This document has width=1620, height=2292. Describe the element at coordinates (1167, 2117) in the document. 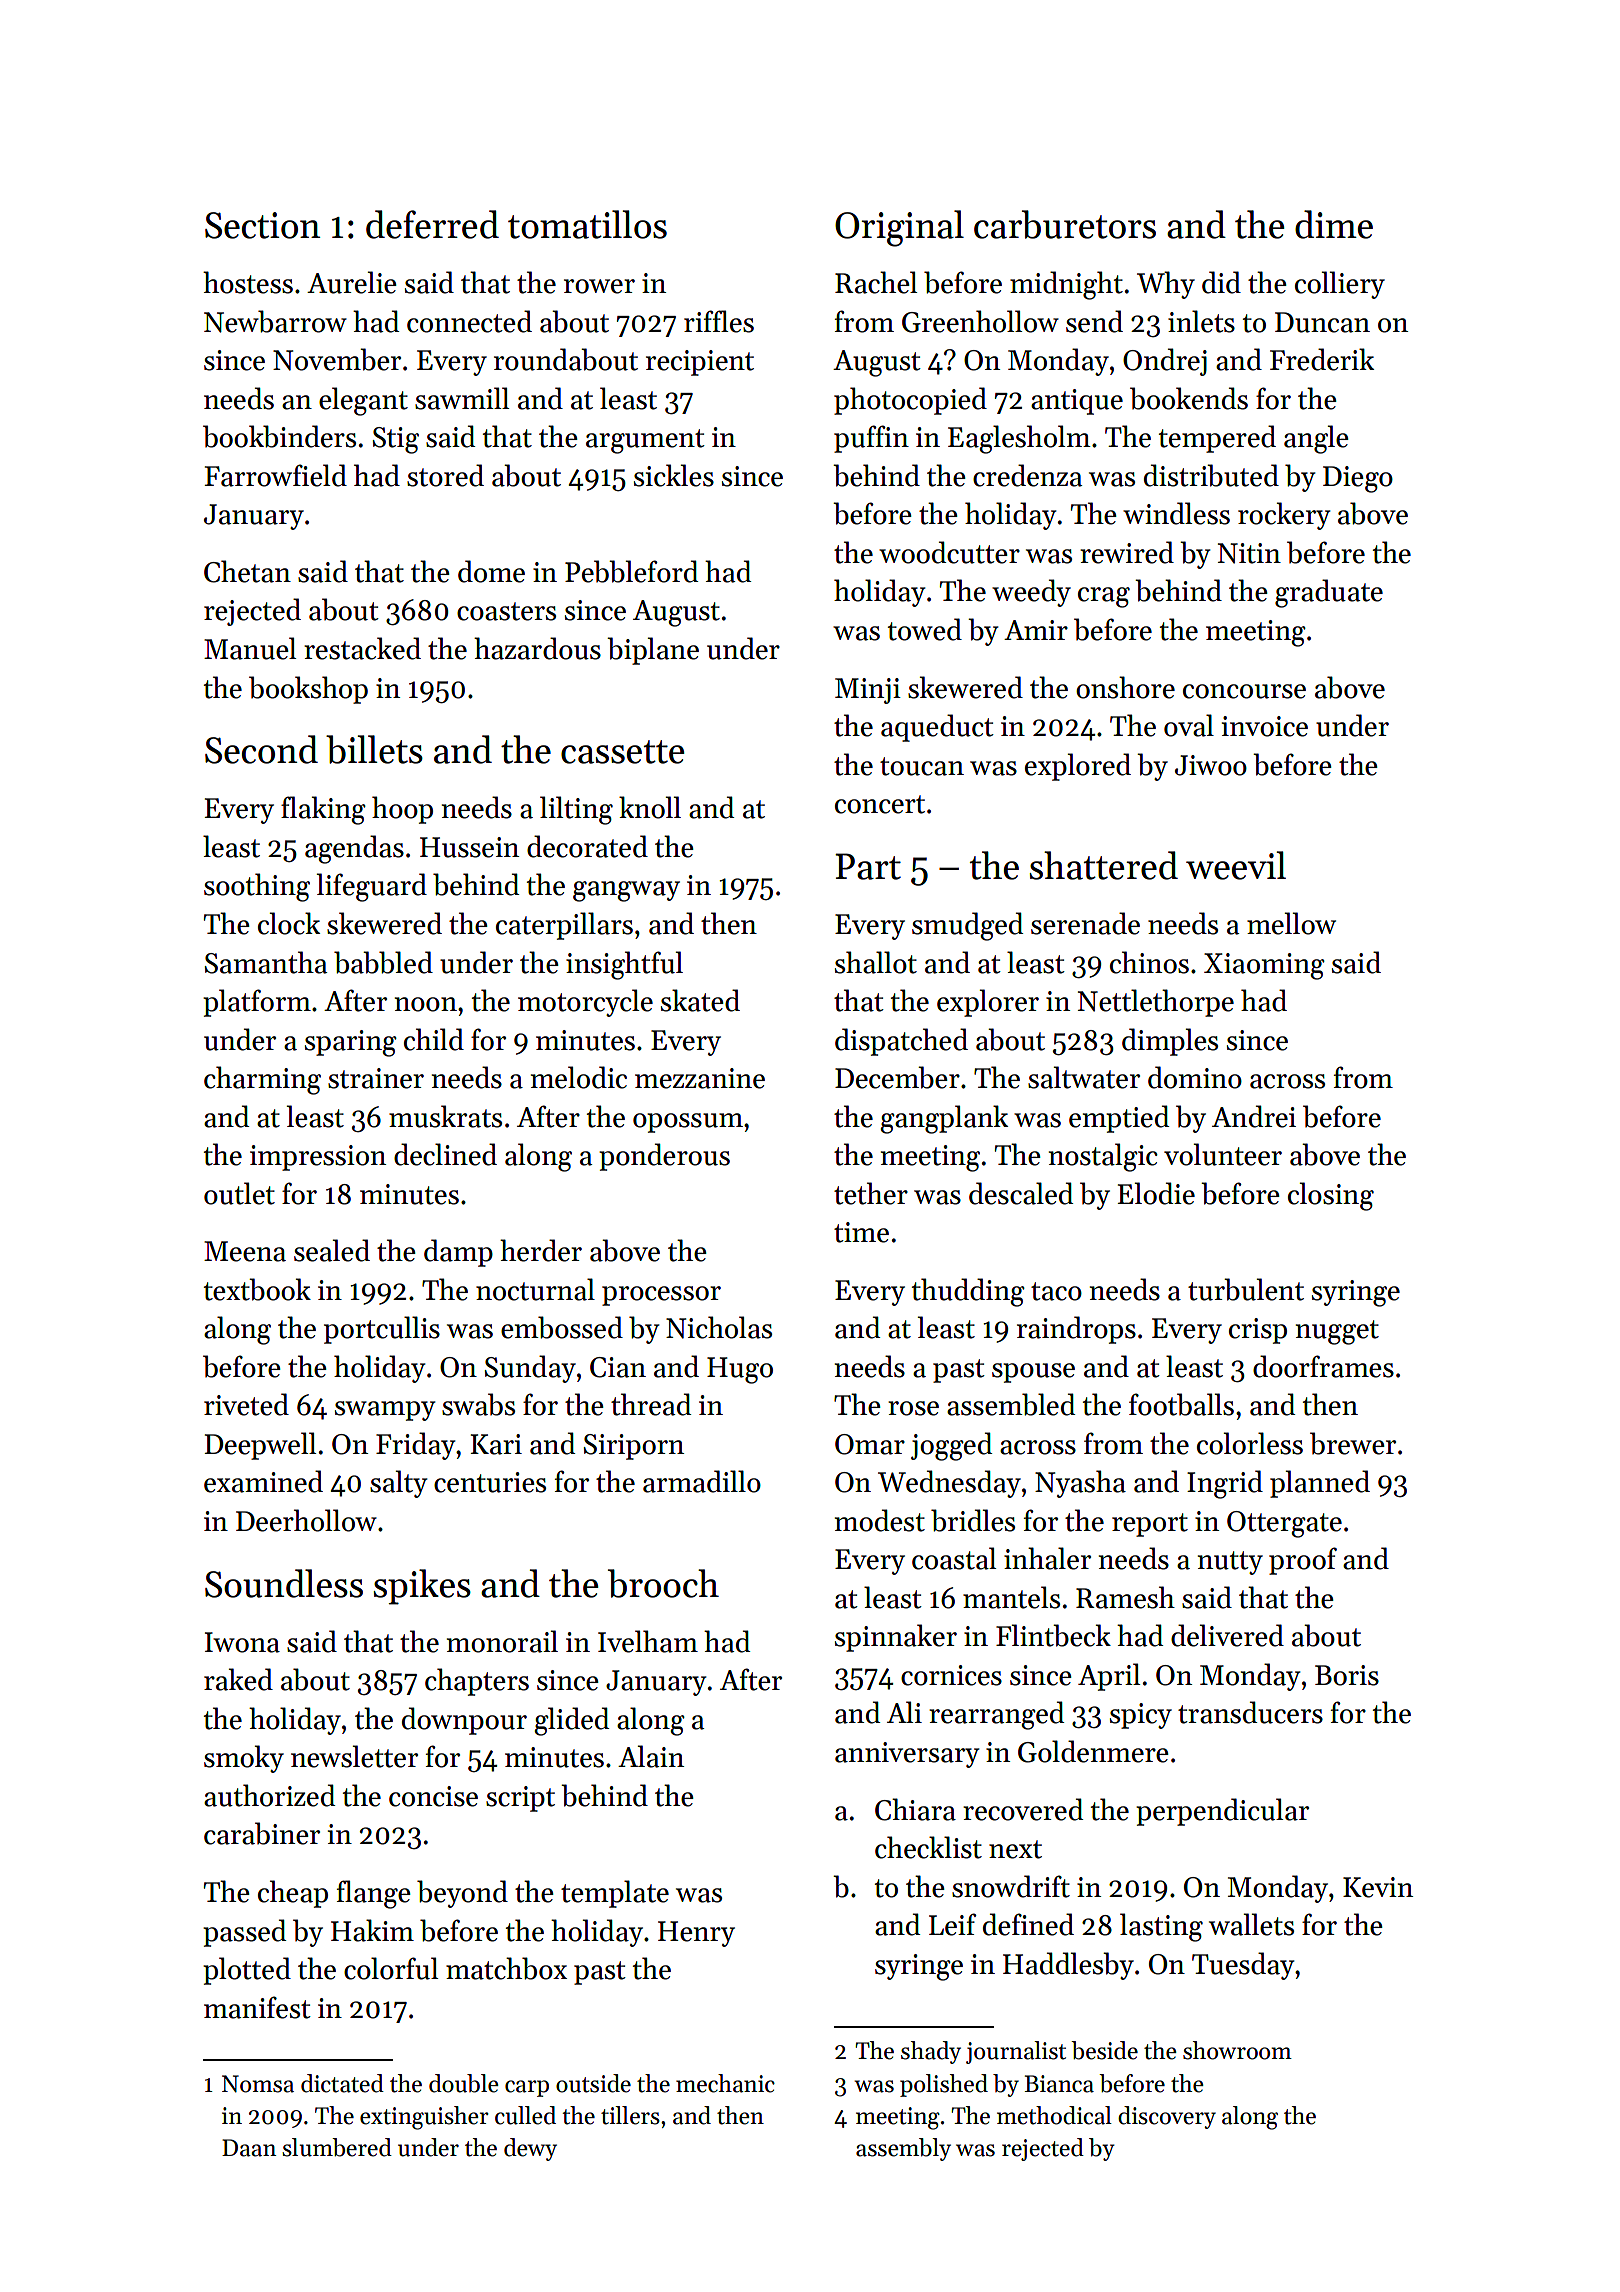

I see `discovery` at that location.
